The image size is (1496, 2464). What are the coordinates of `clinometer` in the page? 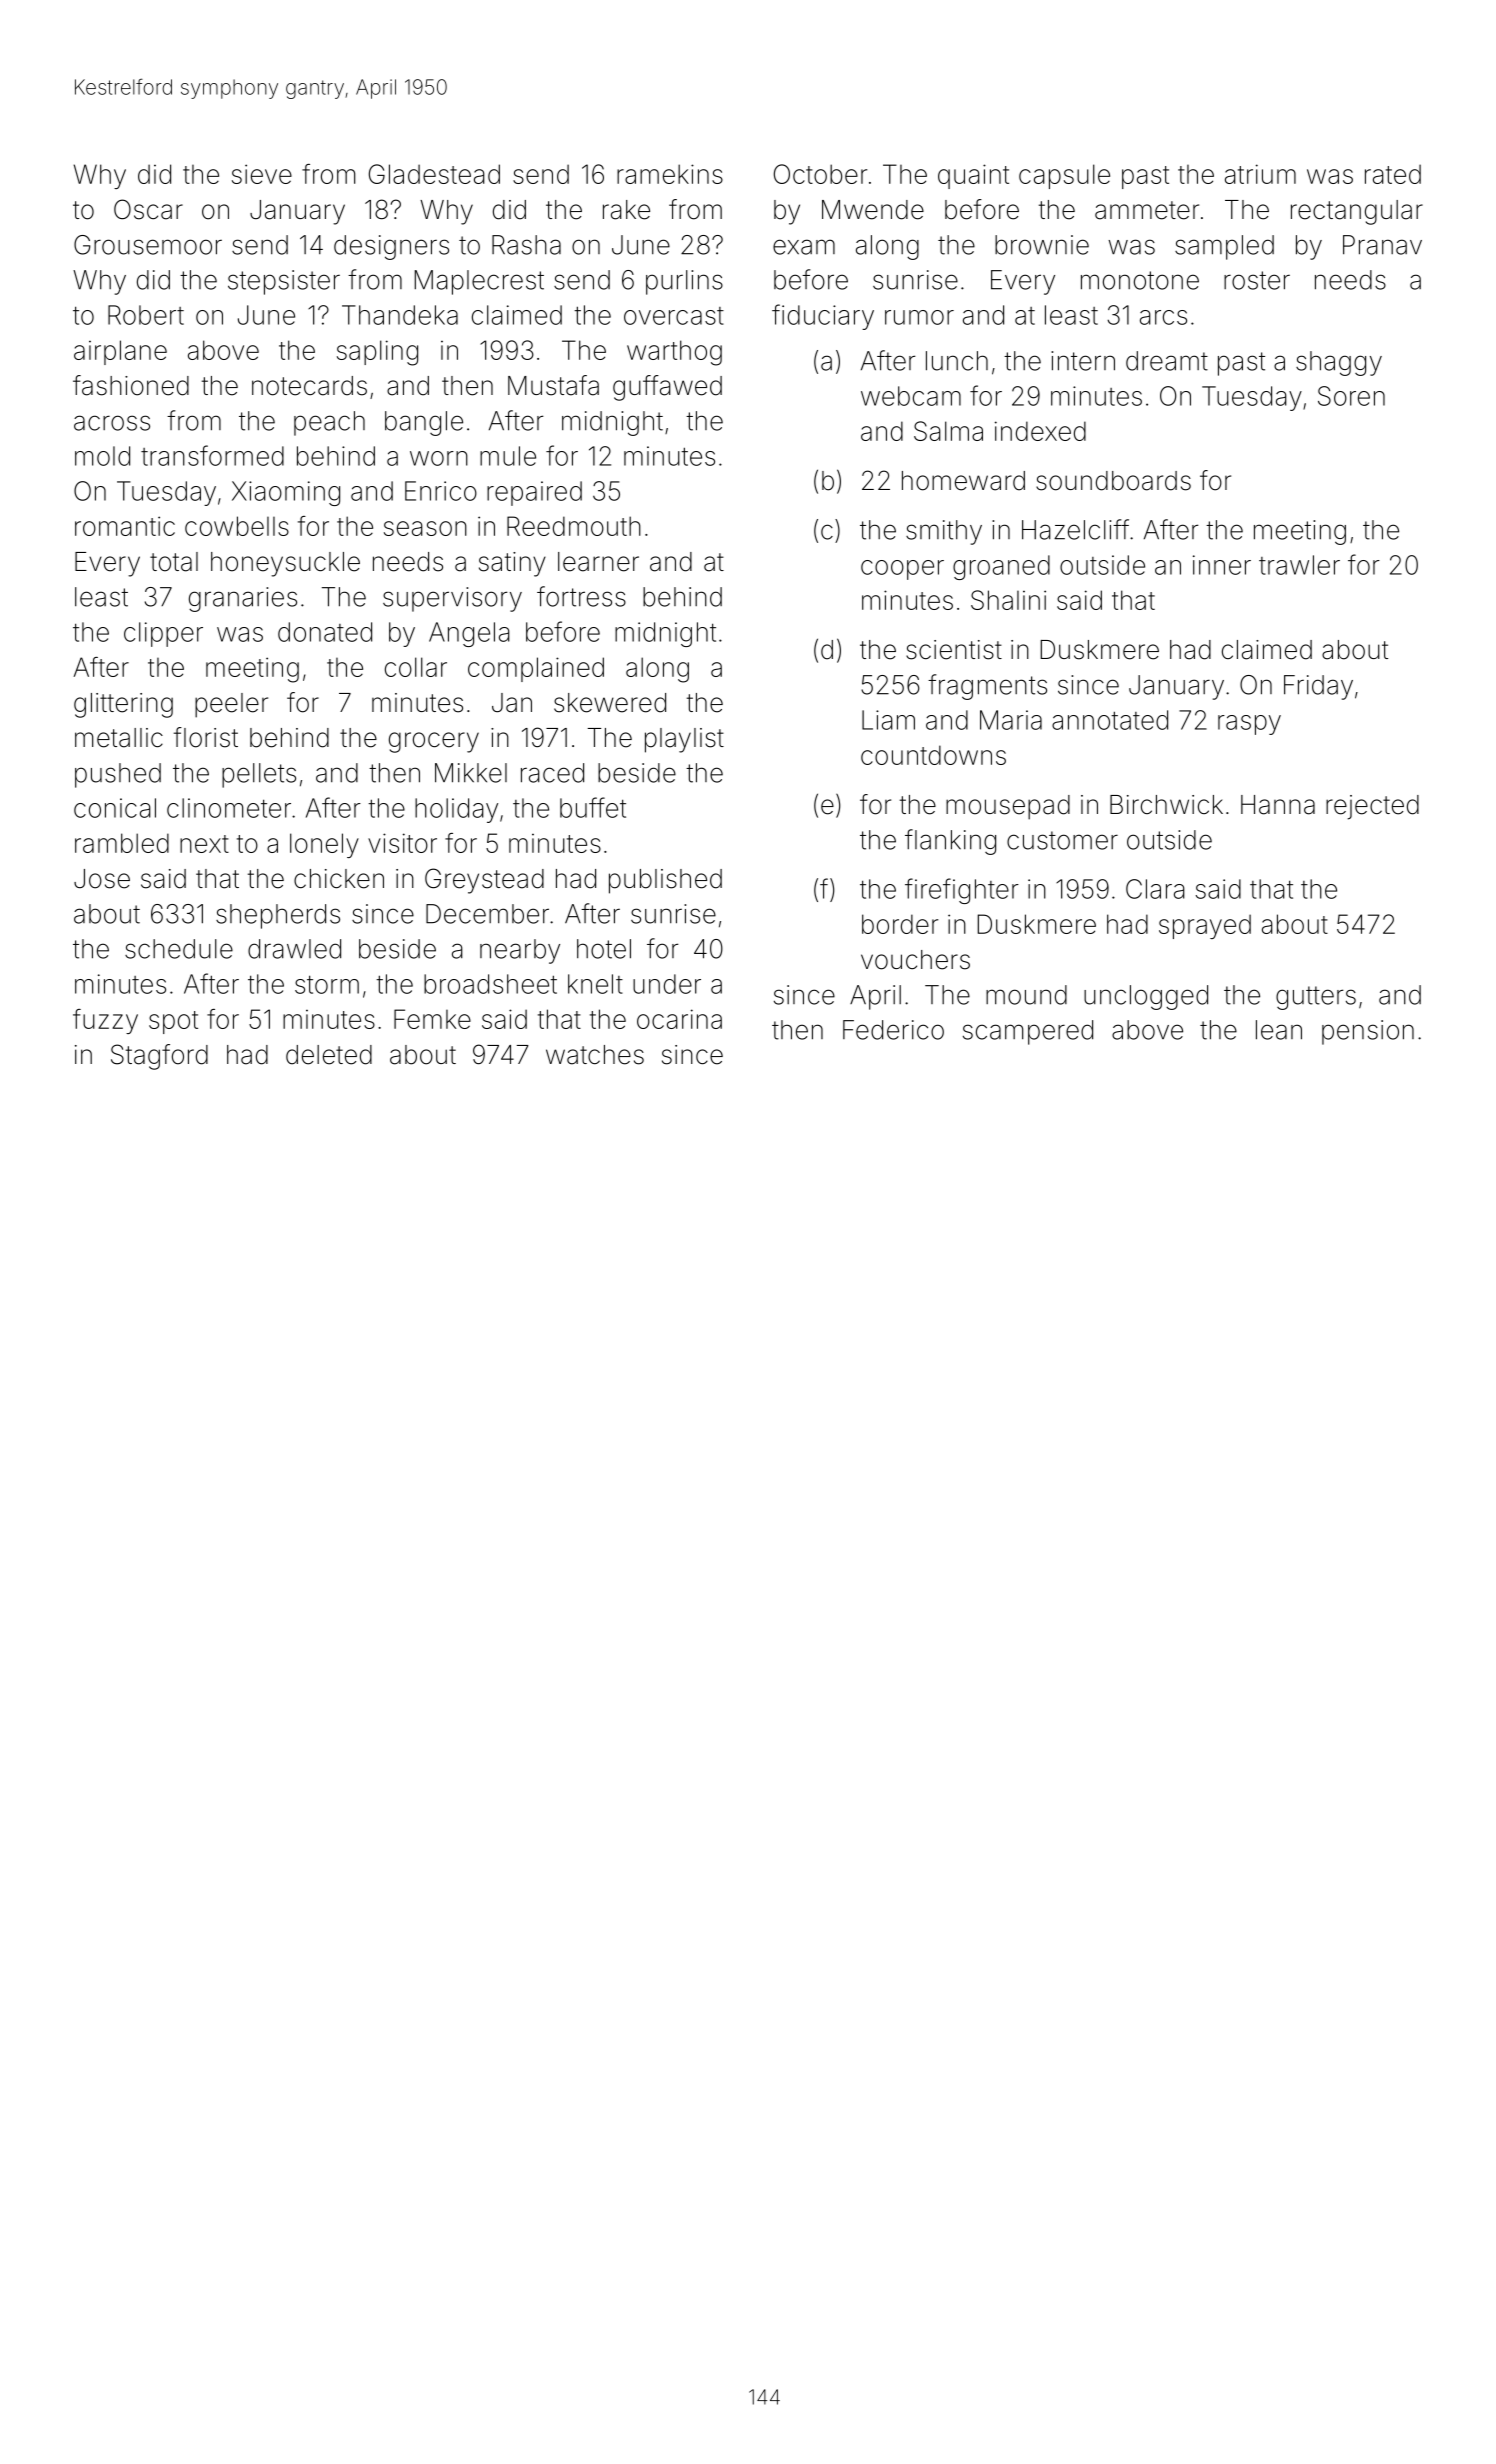 It's located at (229, 808).
